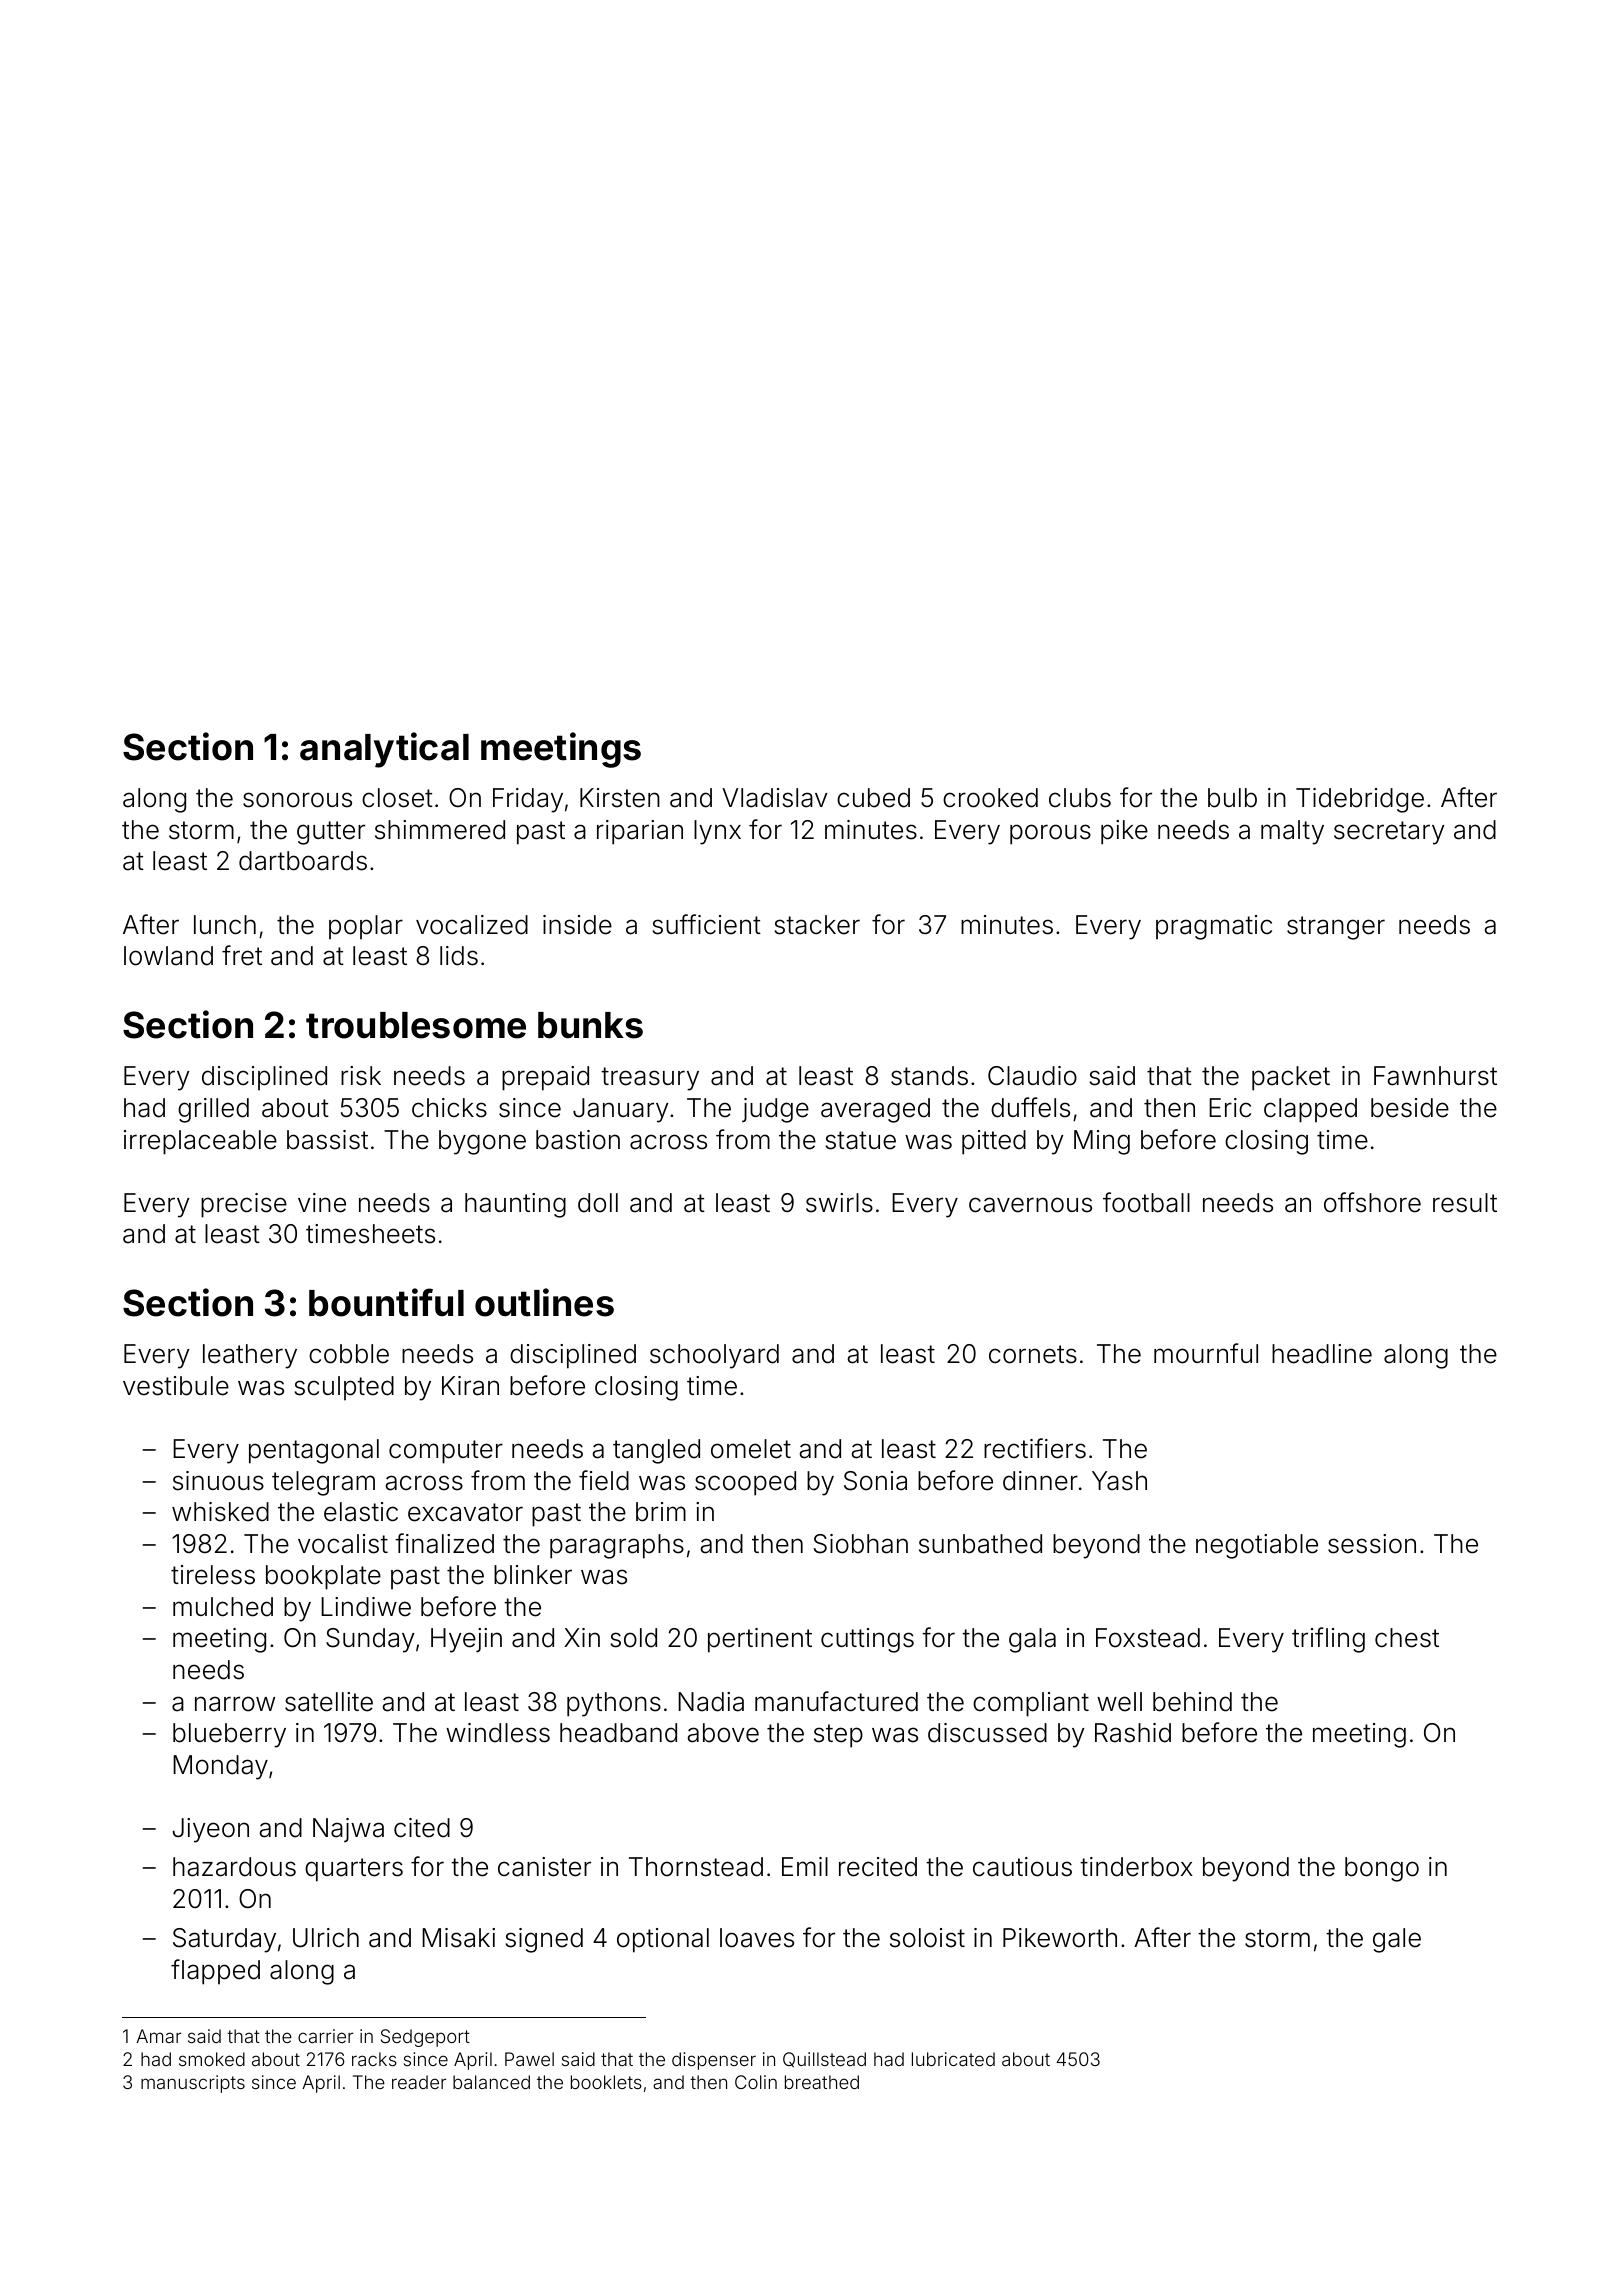 The image size is (1620, 2292). I want to click on vestibule, so click(176, 1386).
